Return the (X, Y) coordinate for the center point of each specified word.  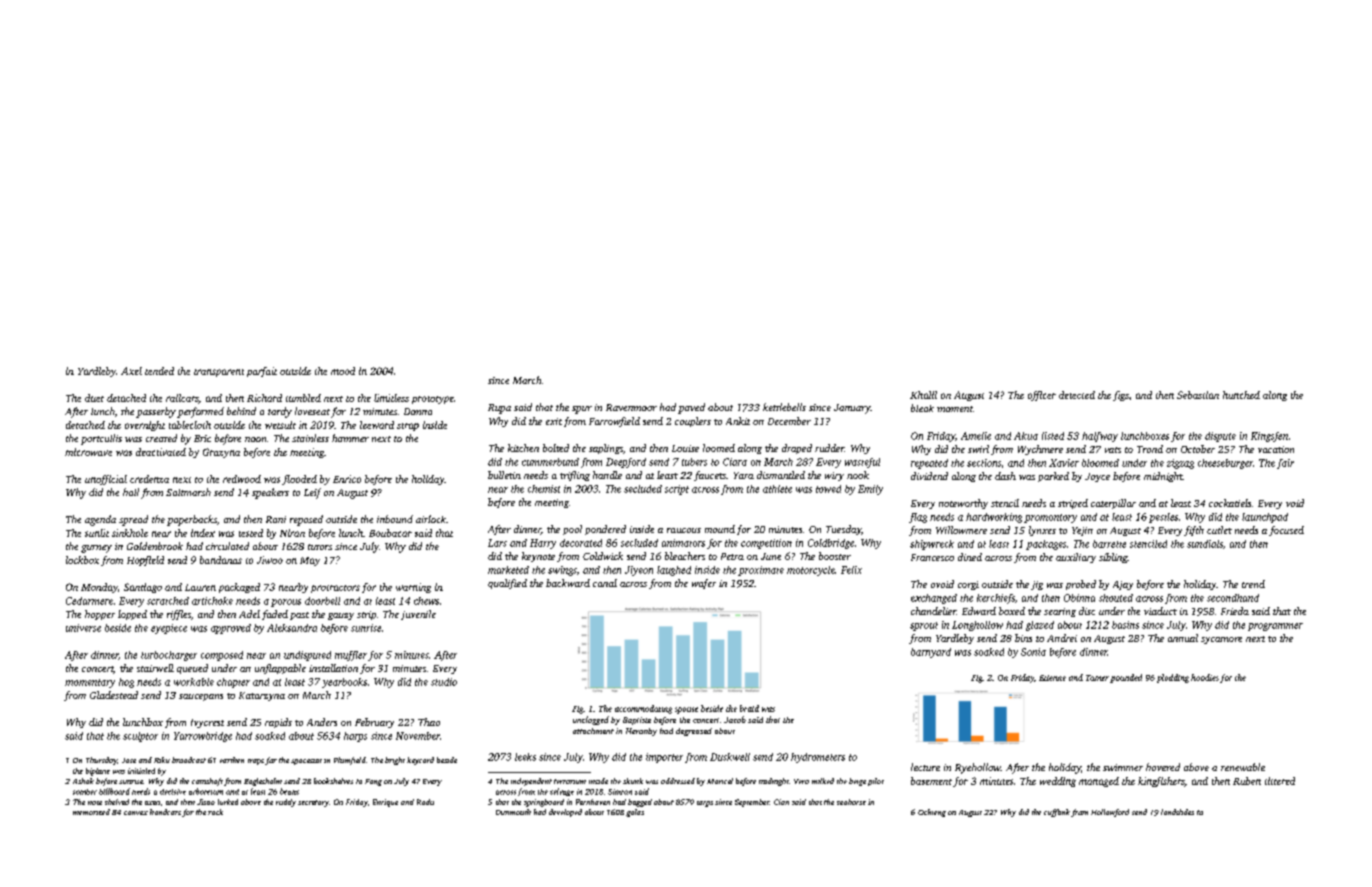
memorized (91, 812)
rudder (829, 448)
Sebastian (1198, 395)
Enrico (347, 479)
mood (343, 371)
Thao (429, 722)
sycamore (1221, 640)
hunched (1241, 395)
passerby (156, 412)
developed (565, 813)
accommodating (643, 709)
